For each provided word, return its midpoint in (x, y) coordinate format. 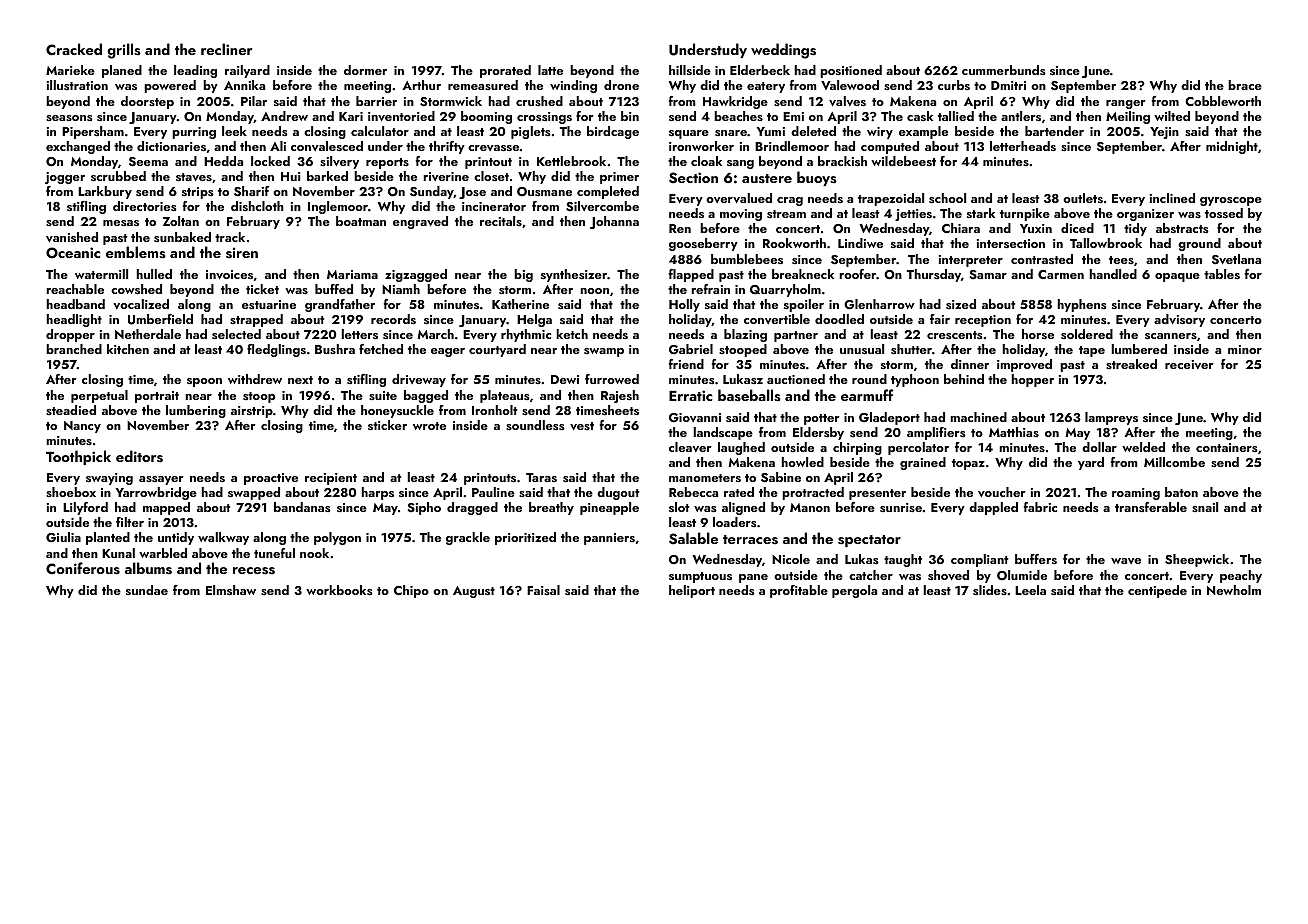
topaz (968, 464)
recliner (226, 49)
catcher (871, 575)
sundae (147, 590)
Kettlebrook (571, 161)
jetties (913, 215)
